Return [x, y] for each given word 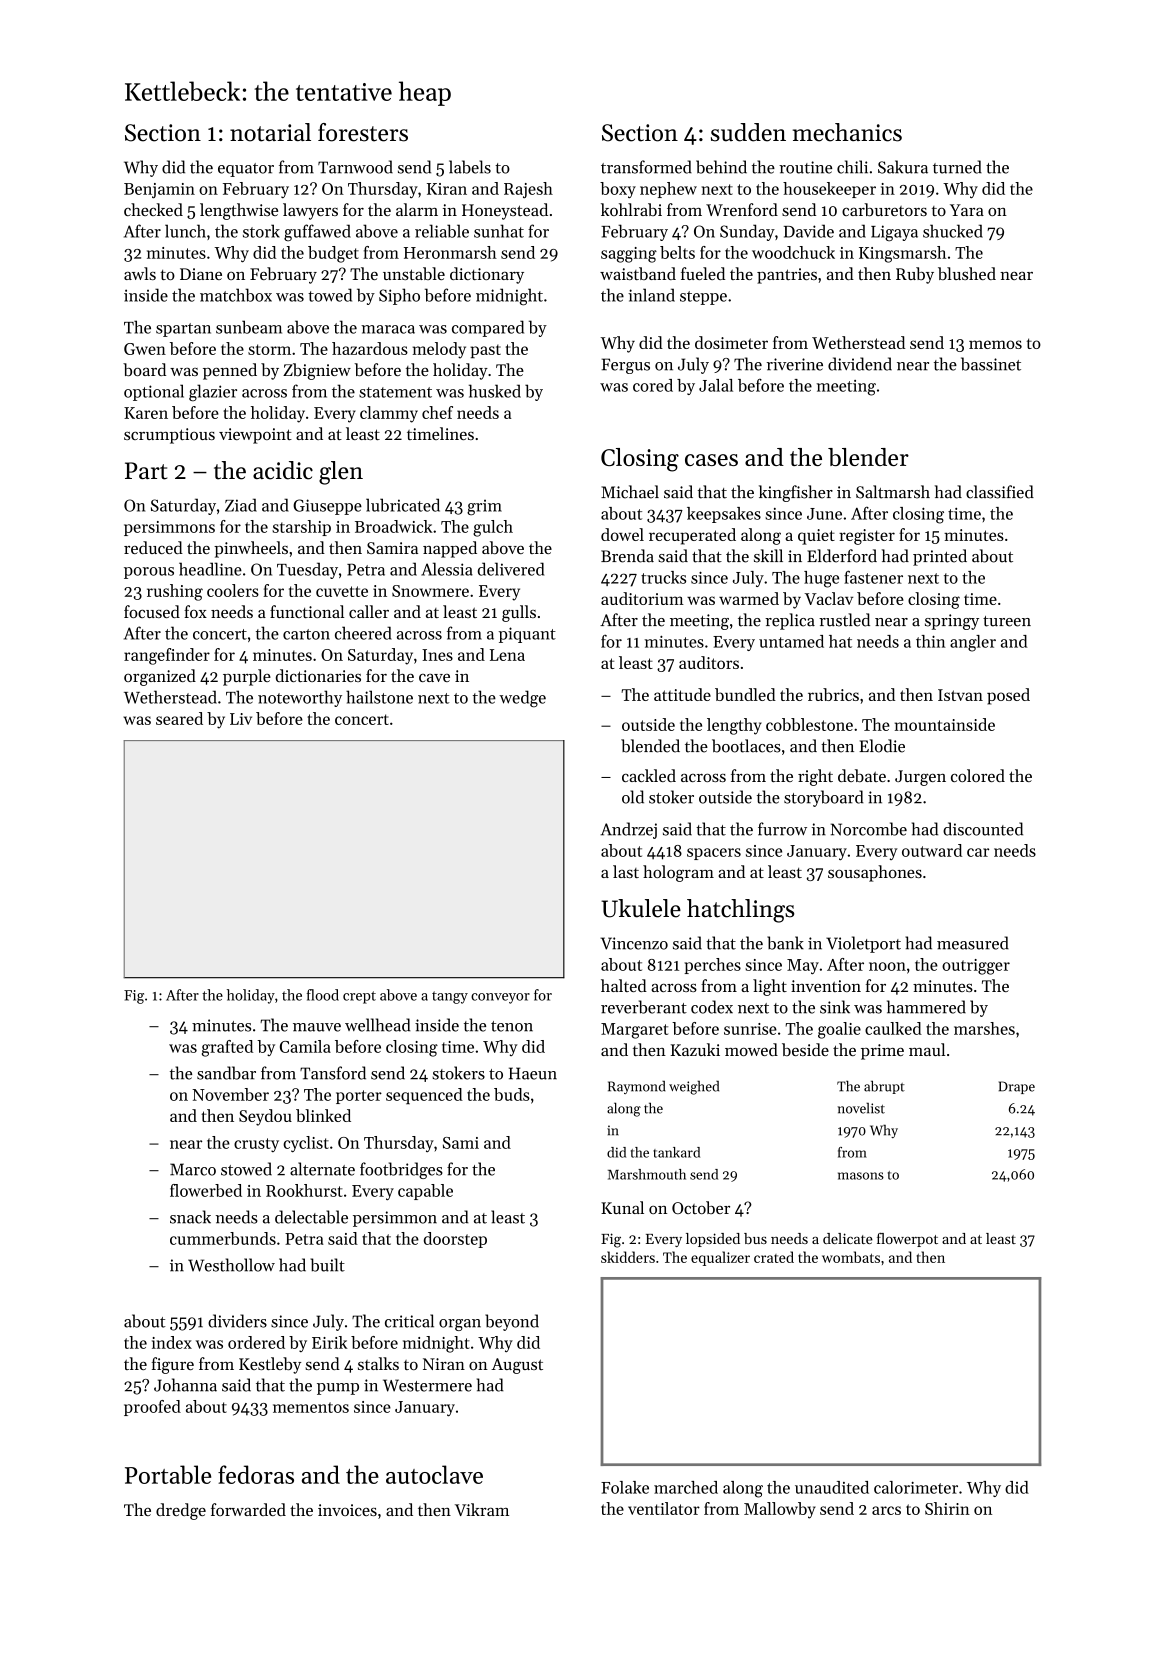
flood [323, 995]
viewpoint [255, 436]
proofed [152, 1408]
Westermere [427, 1385]
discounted [983, 829]
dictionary [487, 275]
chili [852, 167]
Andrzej [628, 830]
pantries [787, 276]
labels [470, 167]
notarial [270, 132]
